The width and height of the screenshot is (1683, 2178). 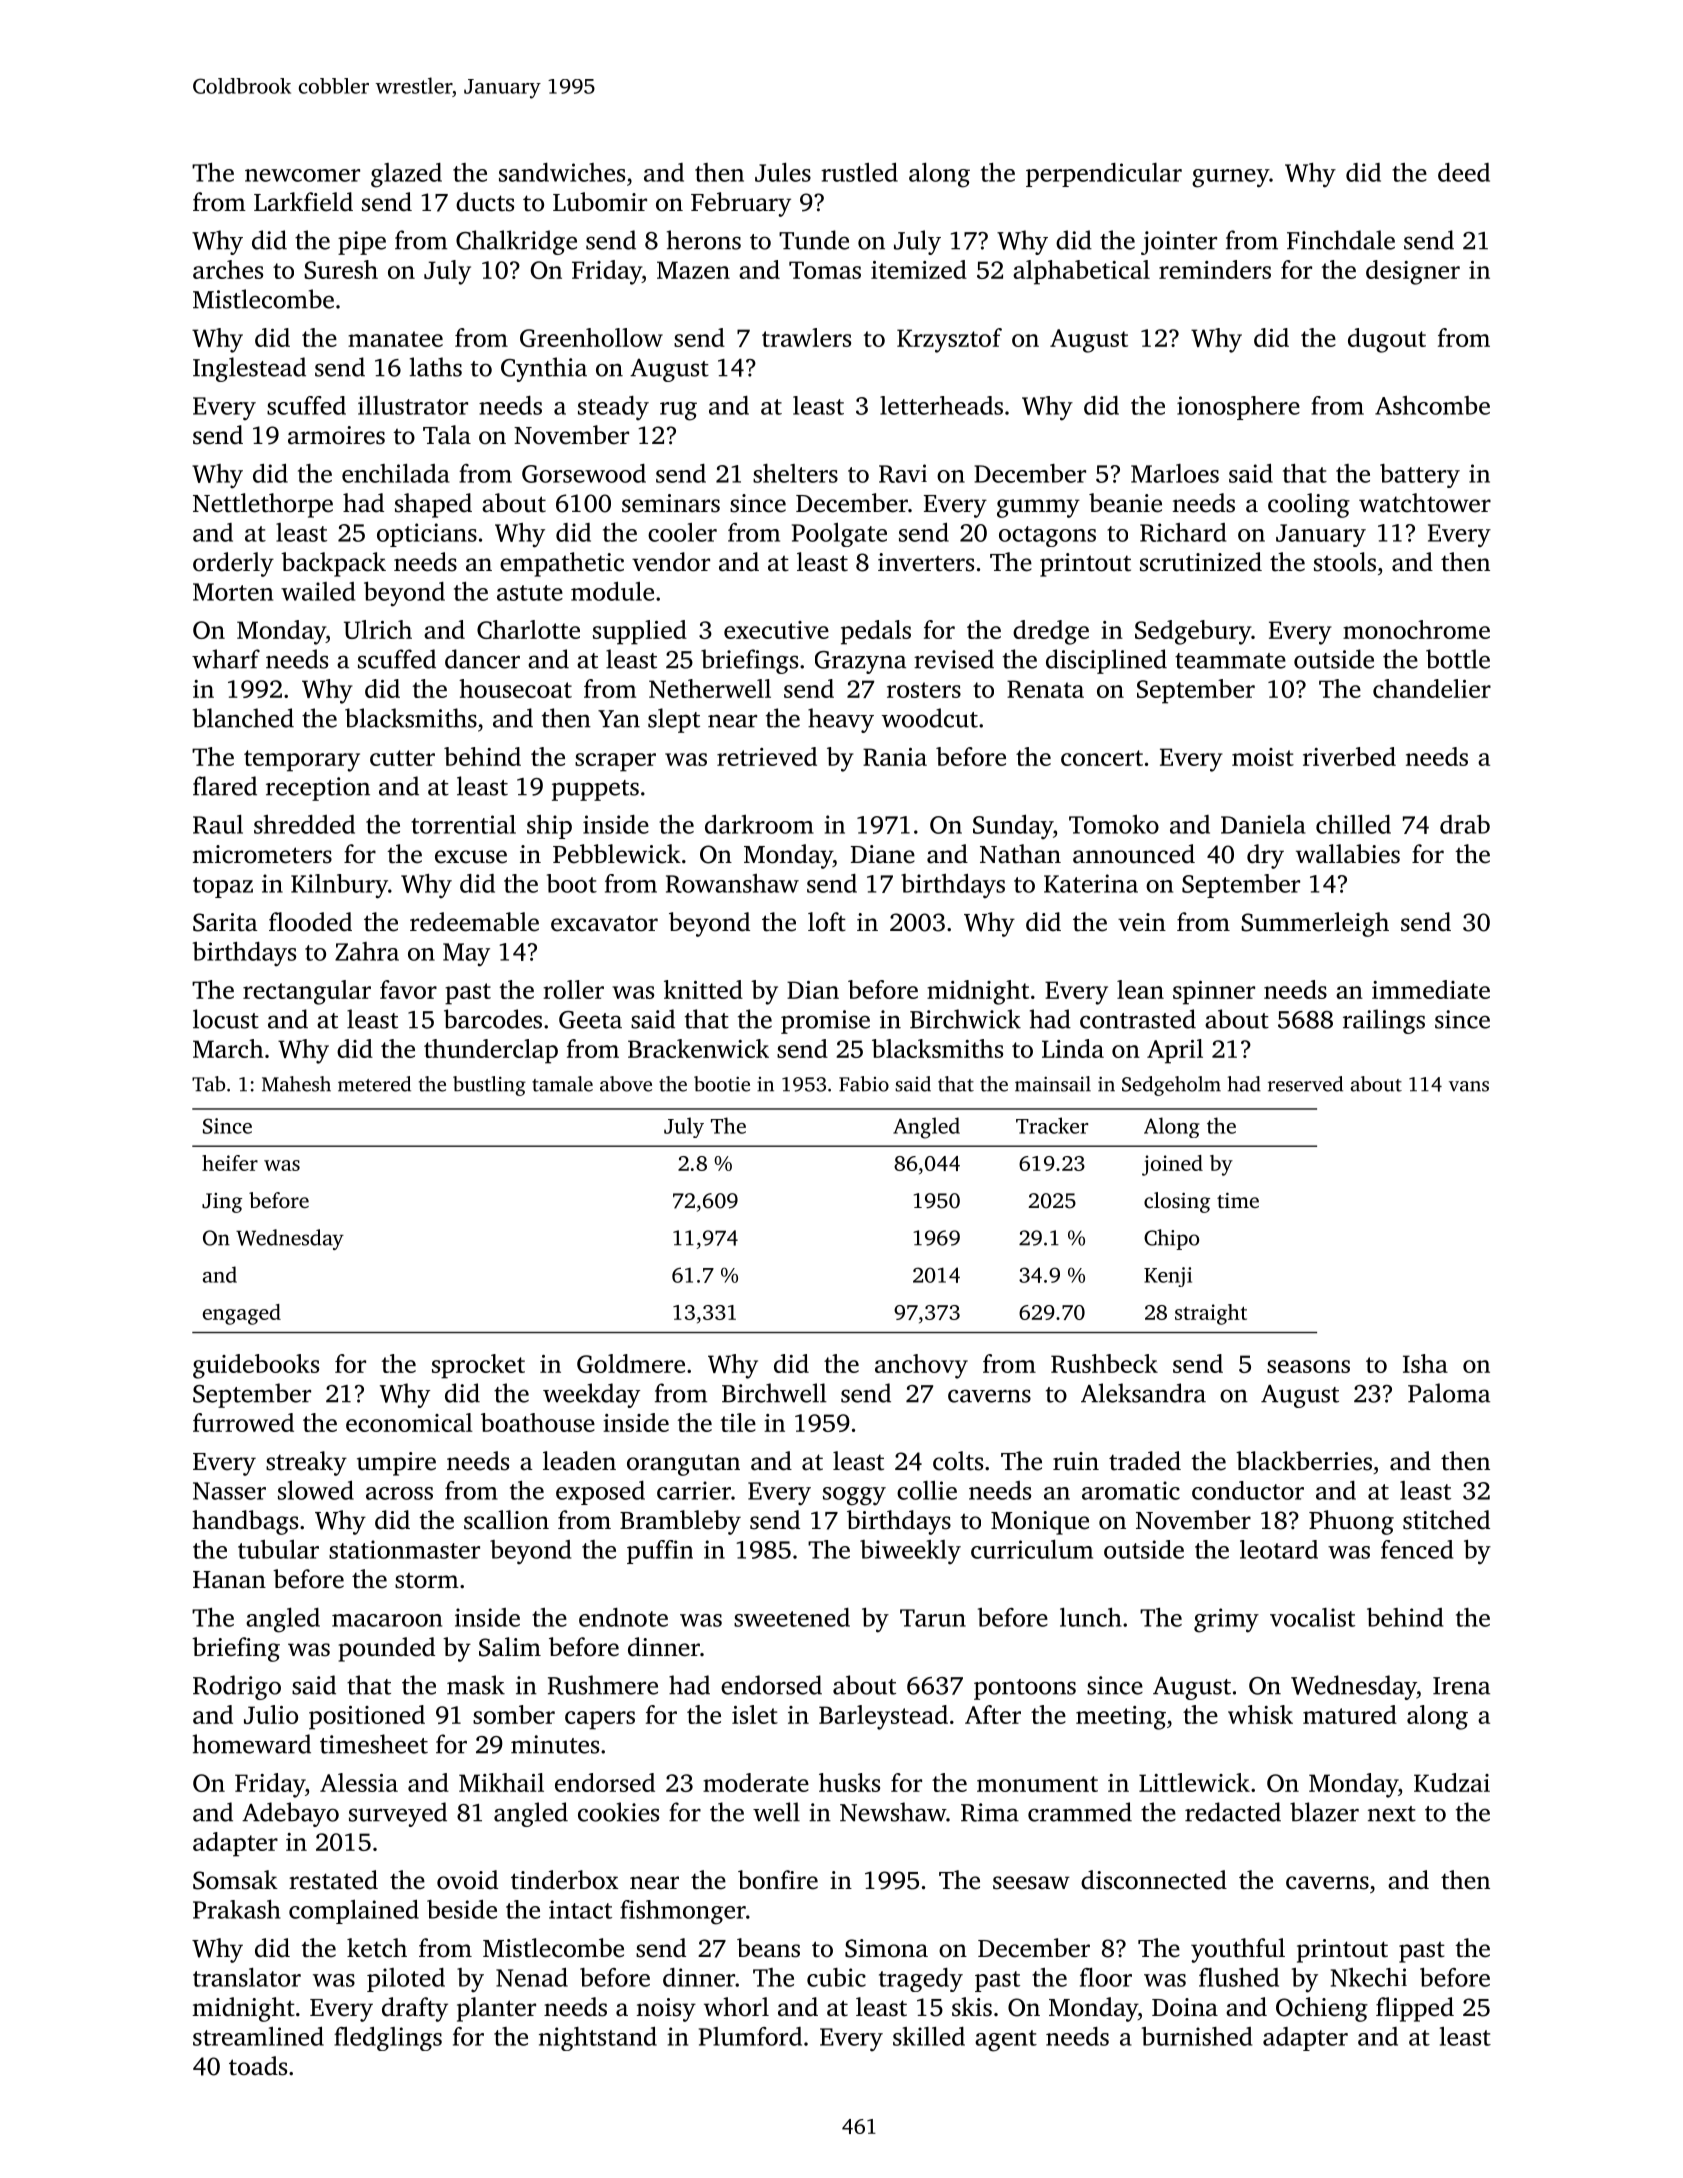 What do you see at coordinates (1461, 1686) in the screenshot?
I see `Irena` at bounding box center [1461, 1686].
